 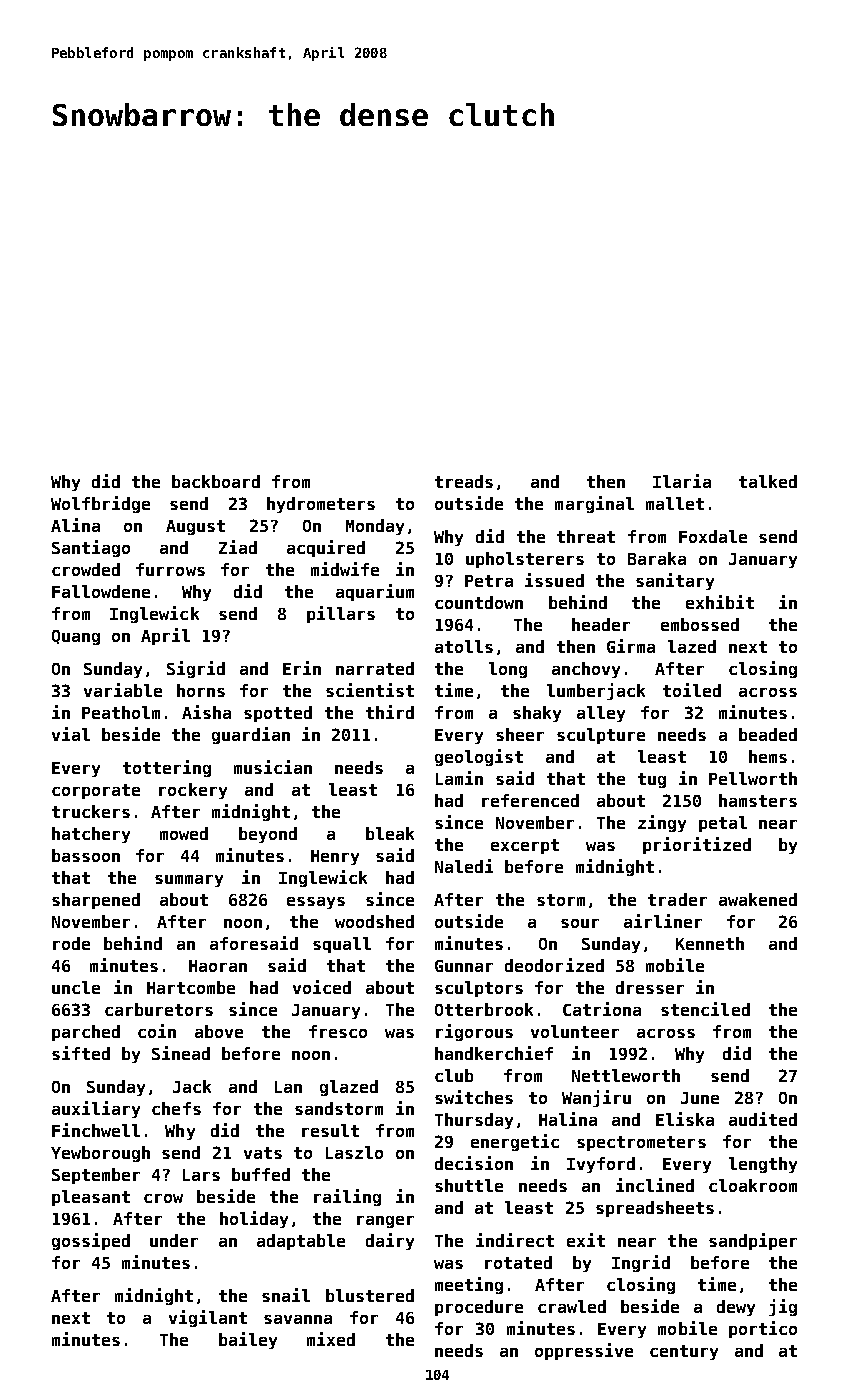 What do you see at coordinates (650, 987) in the screenshot?
I see `dresser` at bounding box center [650, 987].
